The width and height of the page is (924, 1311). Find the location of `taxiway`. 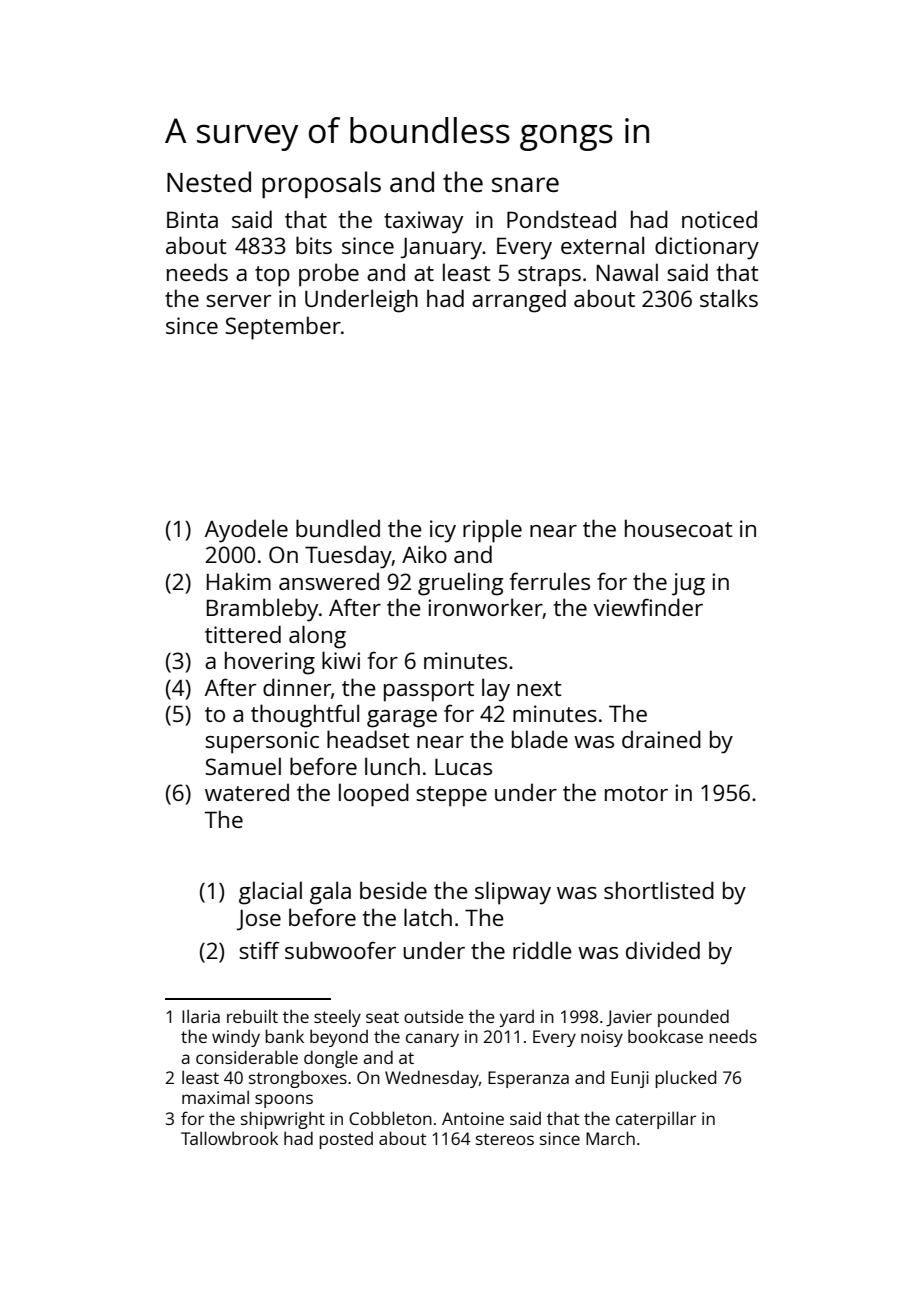

taxiway is located at coordinates (423, 222).
